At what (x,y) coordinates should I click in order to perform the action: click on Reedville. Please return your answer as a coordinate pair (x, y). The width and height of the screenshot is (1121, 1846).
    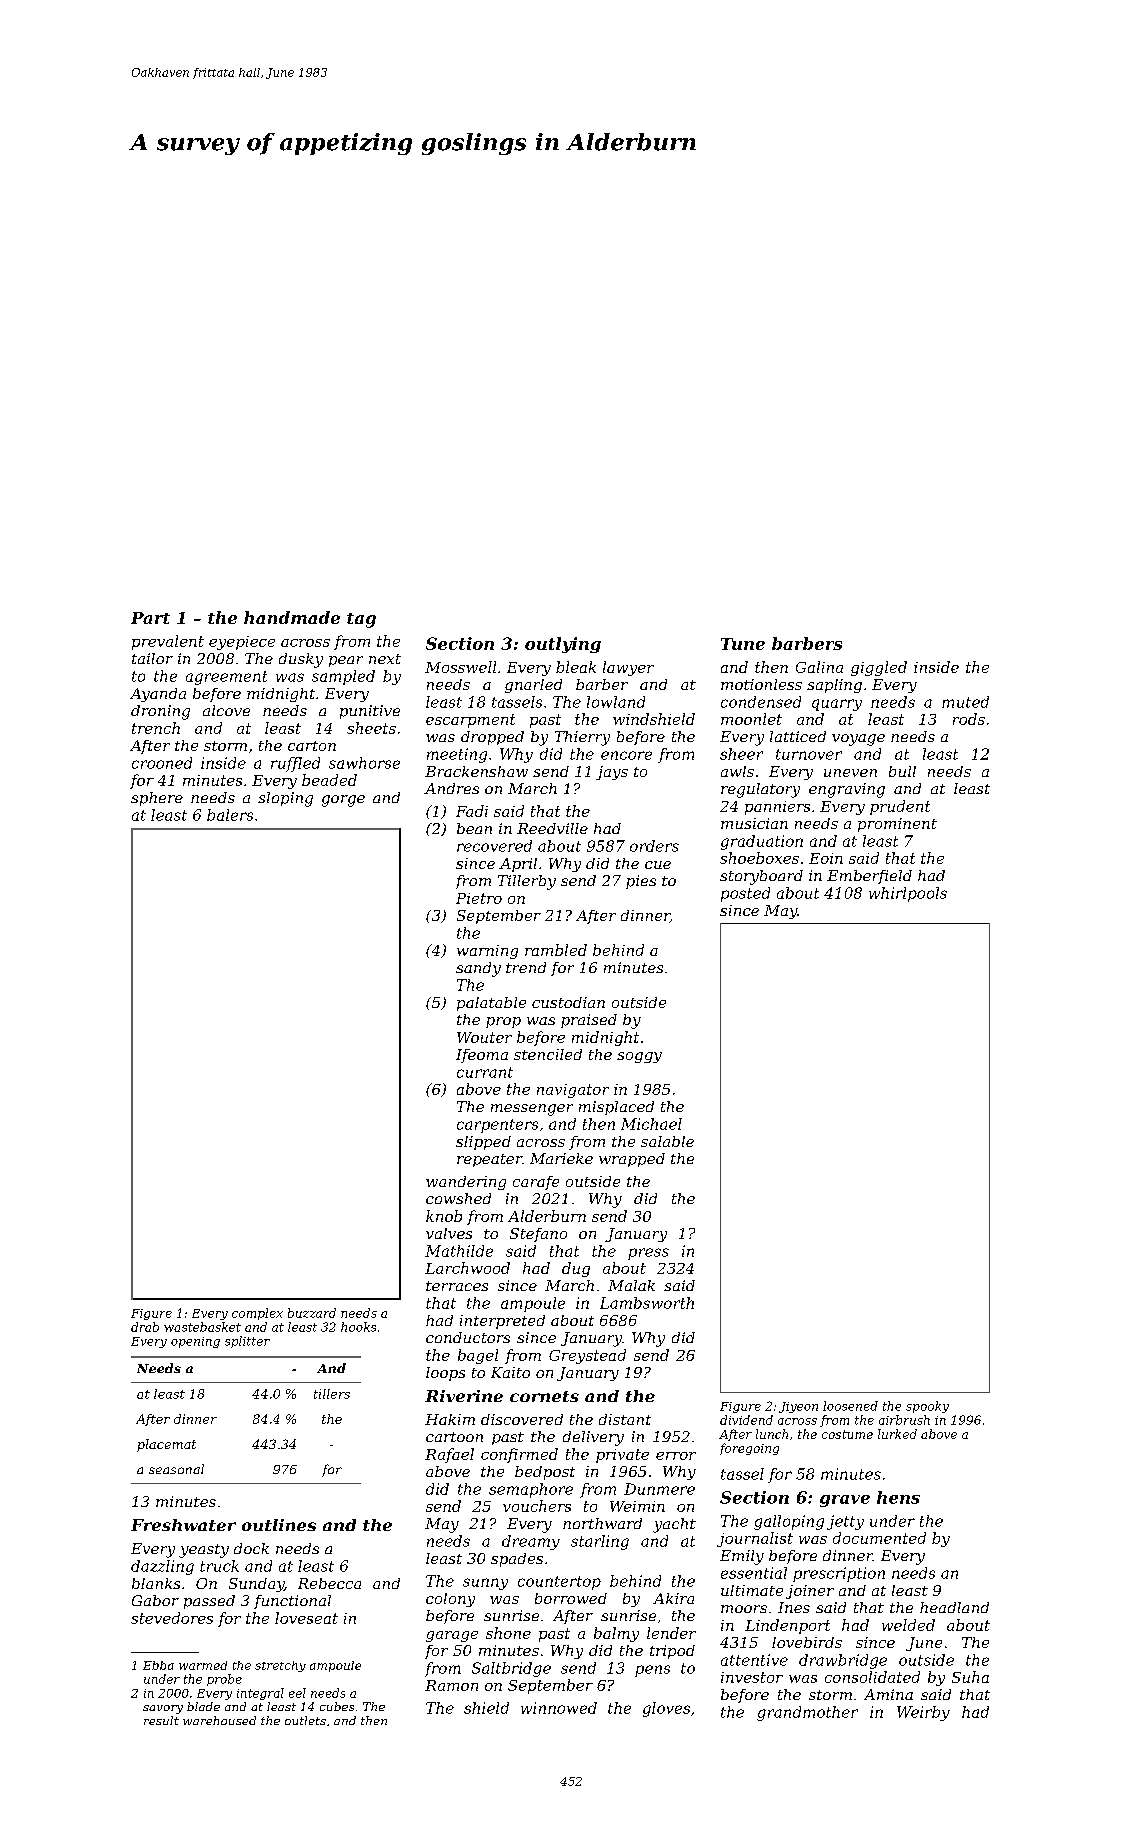
    Looking at the image, I should click on (552, 828).
